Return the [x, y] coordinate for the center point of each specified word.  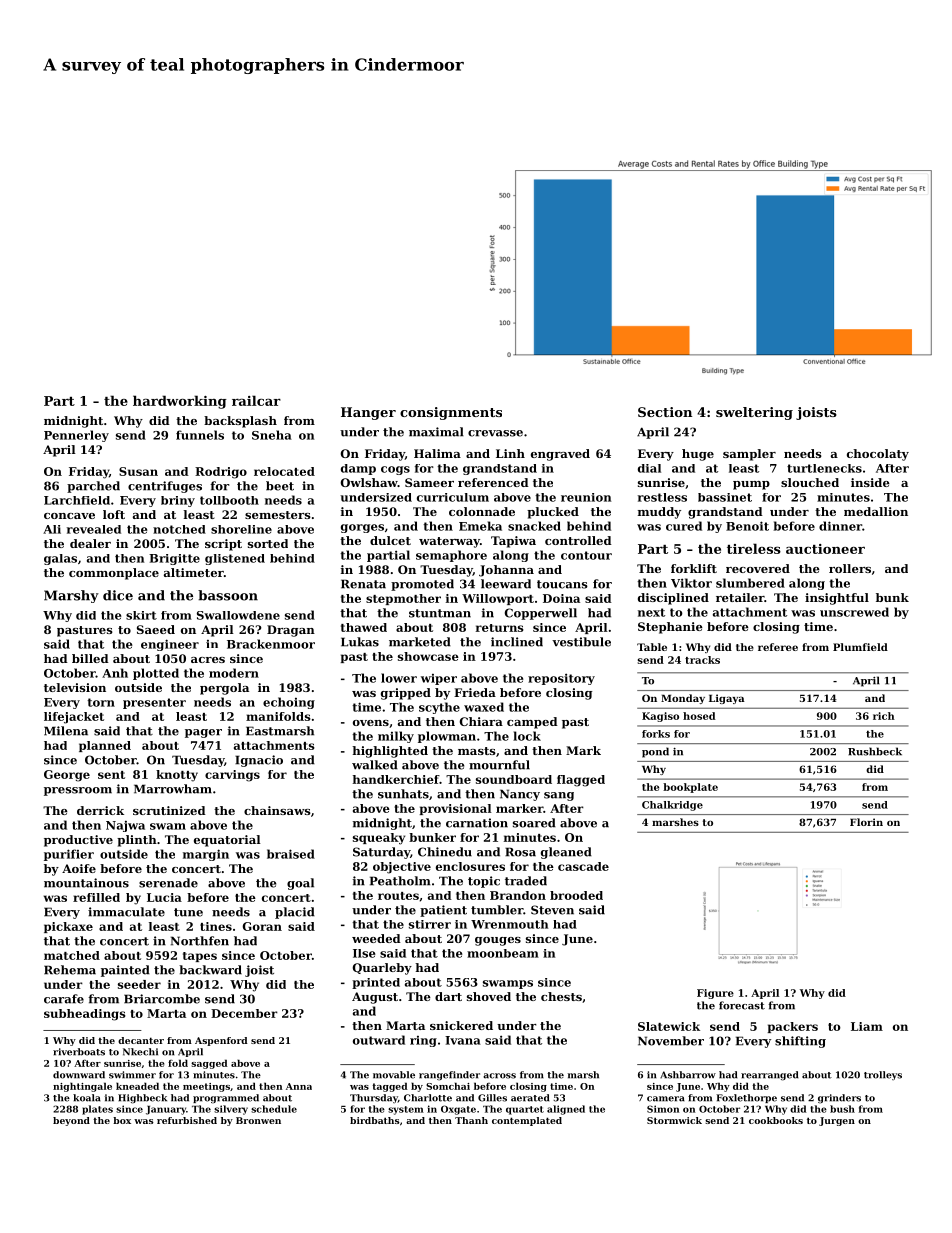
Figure [715, 994]
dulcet [390, 540]
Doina [561, 598]
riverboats [79, 1052]
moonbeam [503, 953]
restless [662, 497]
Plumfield [860, 647]
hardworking [180, 402]
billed [90, 658]
